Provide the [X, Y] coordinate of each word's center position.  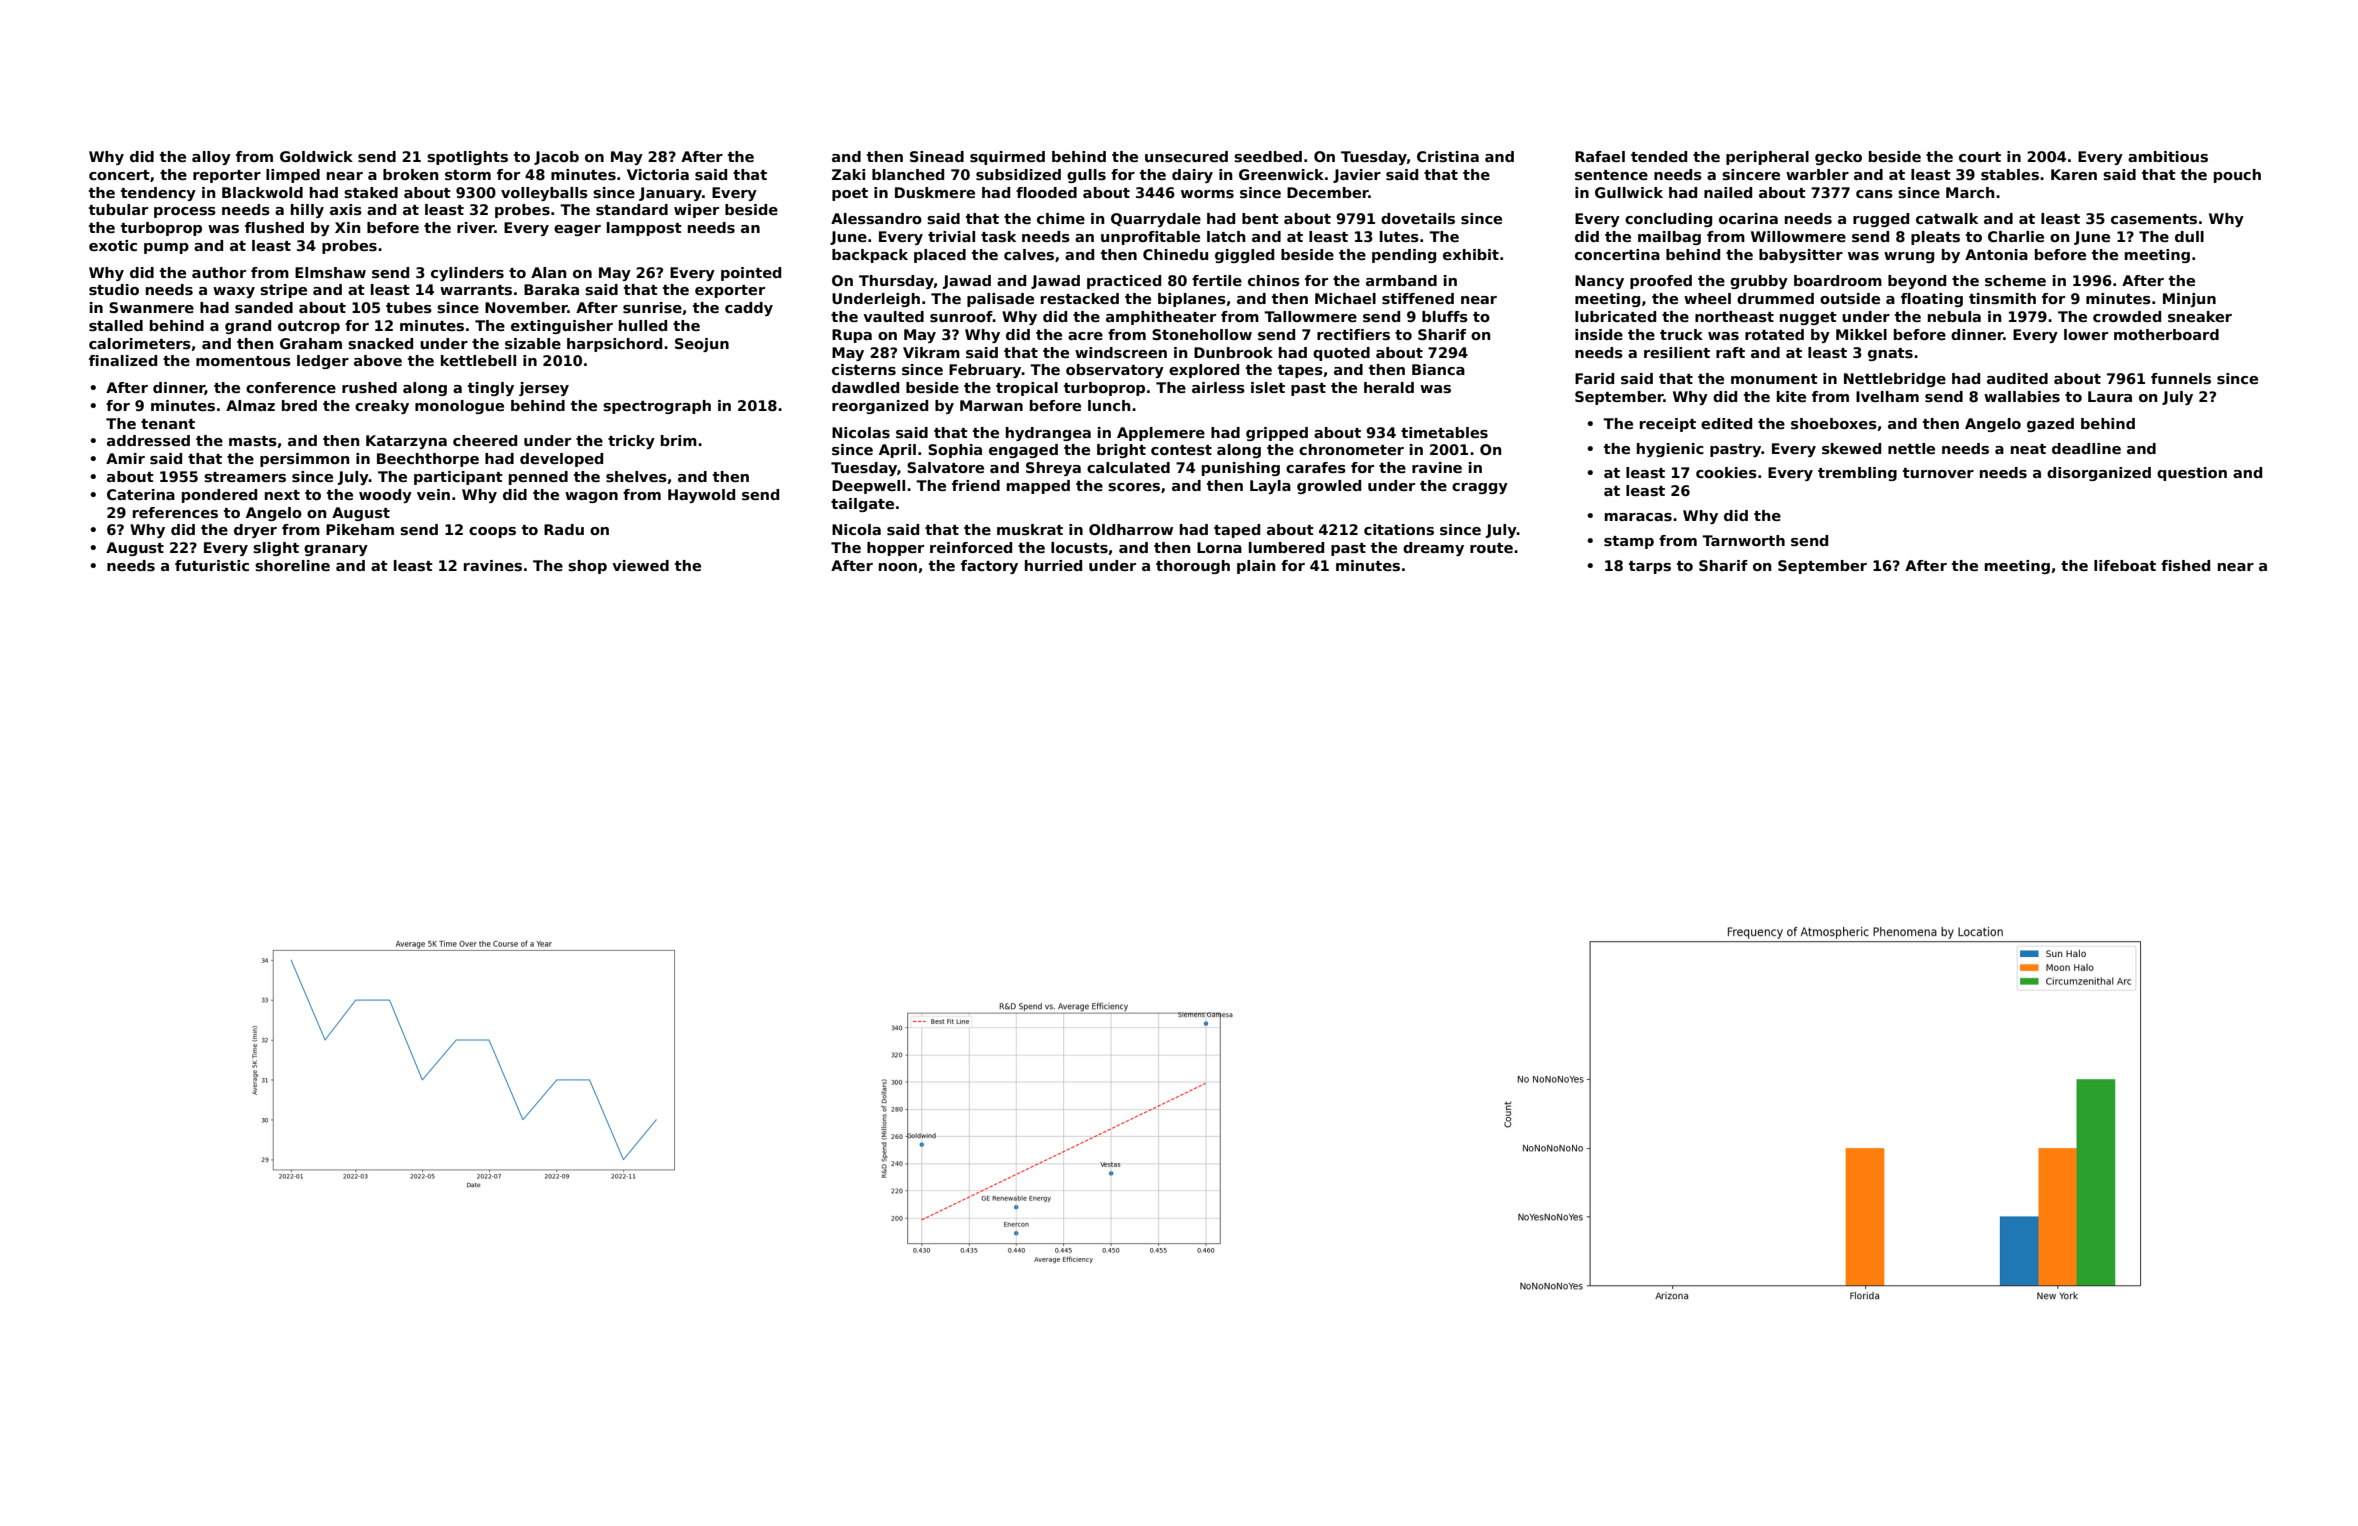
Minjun [2189, 300]
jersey [544, 389]
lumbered [1286, 547]
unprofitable [1150, 238]
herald [1389, 387]
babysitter [1801, 256]
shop [587, 567]
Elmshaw [330, 272]
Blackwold [262, 192]
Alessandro [876, 218]
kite [1791, 396]
